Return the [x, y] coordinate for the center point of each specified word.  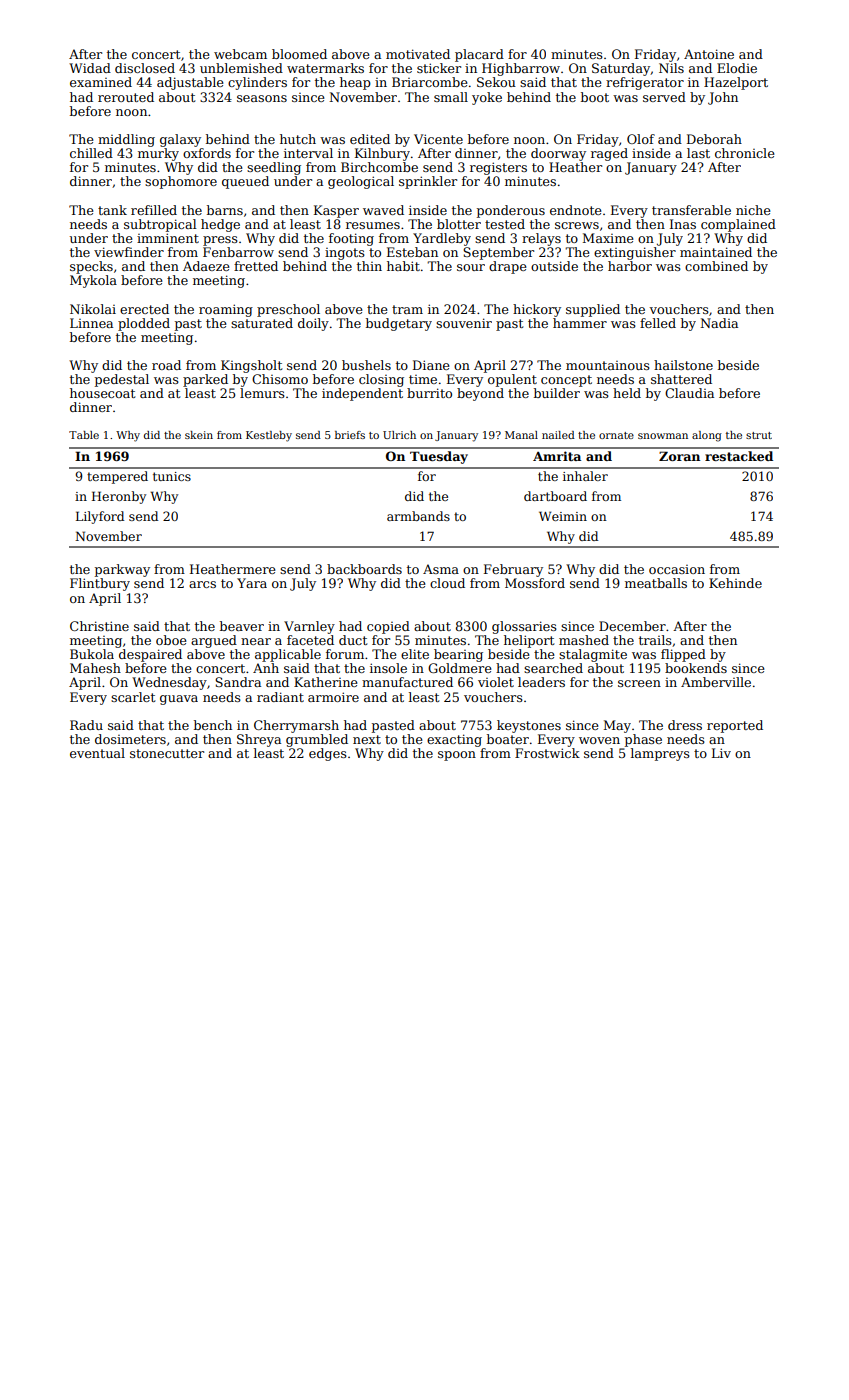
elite [415, 654]
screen [639, 683]
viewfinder [129, 252]
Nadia [719, 323]
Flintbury [100, 584]
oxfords [207, 153]
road [166, 365]
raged [609, 154]
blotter [459, 224]
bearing [458, 655]
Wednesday [169, 683]
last [698, 153]
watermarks [325, 68]
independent [362, 394]
